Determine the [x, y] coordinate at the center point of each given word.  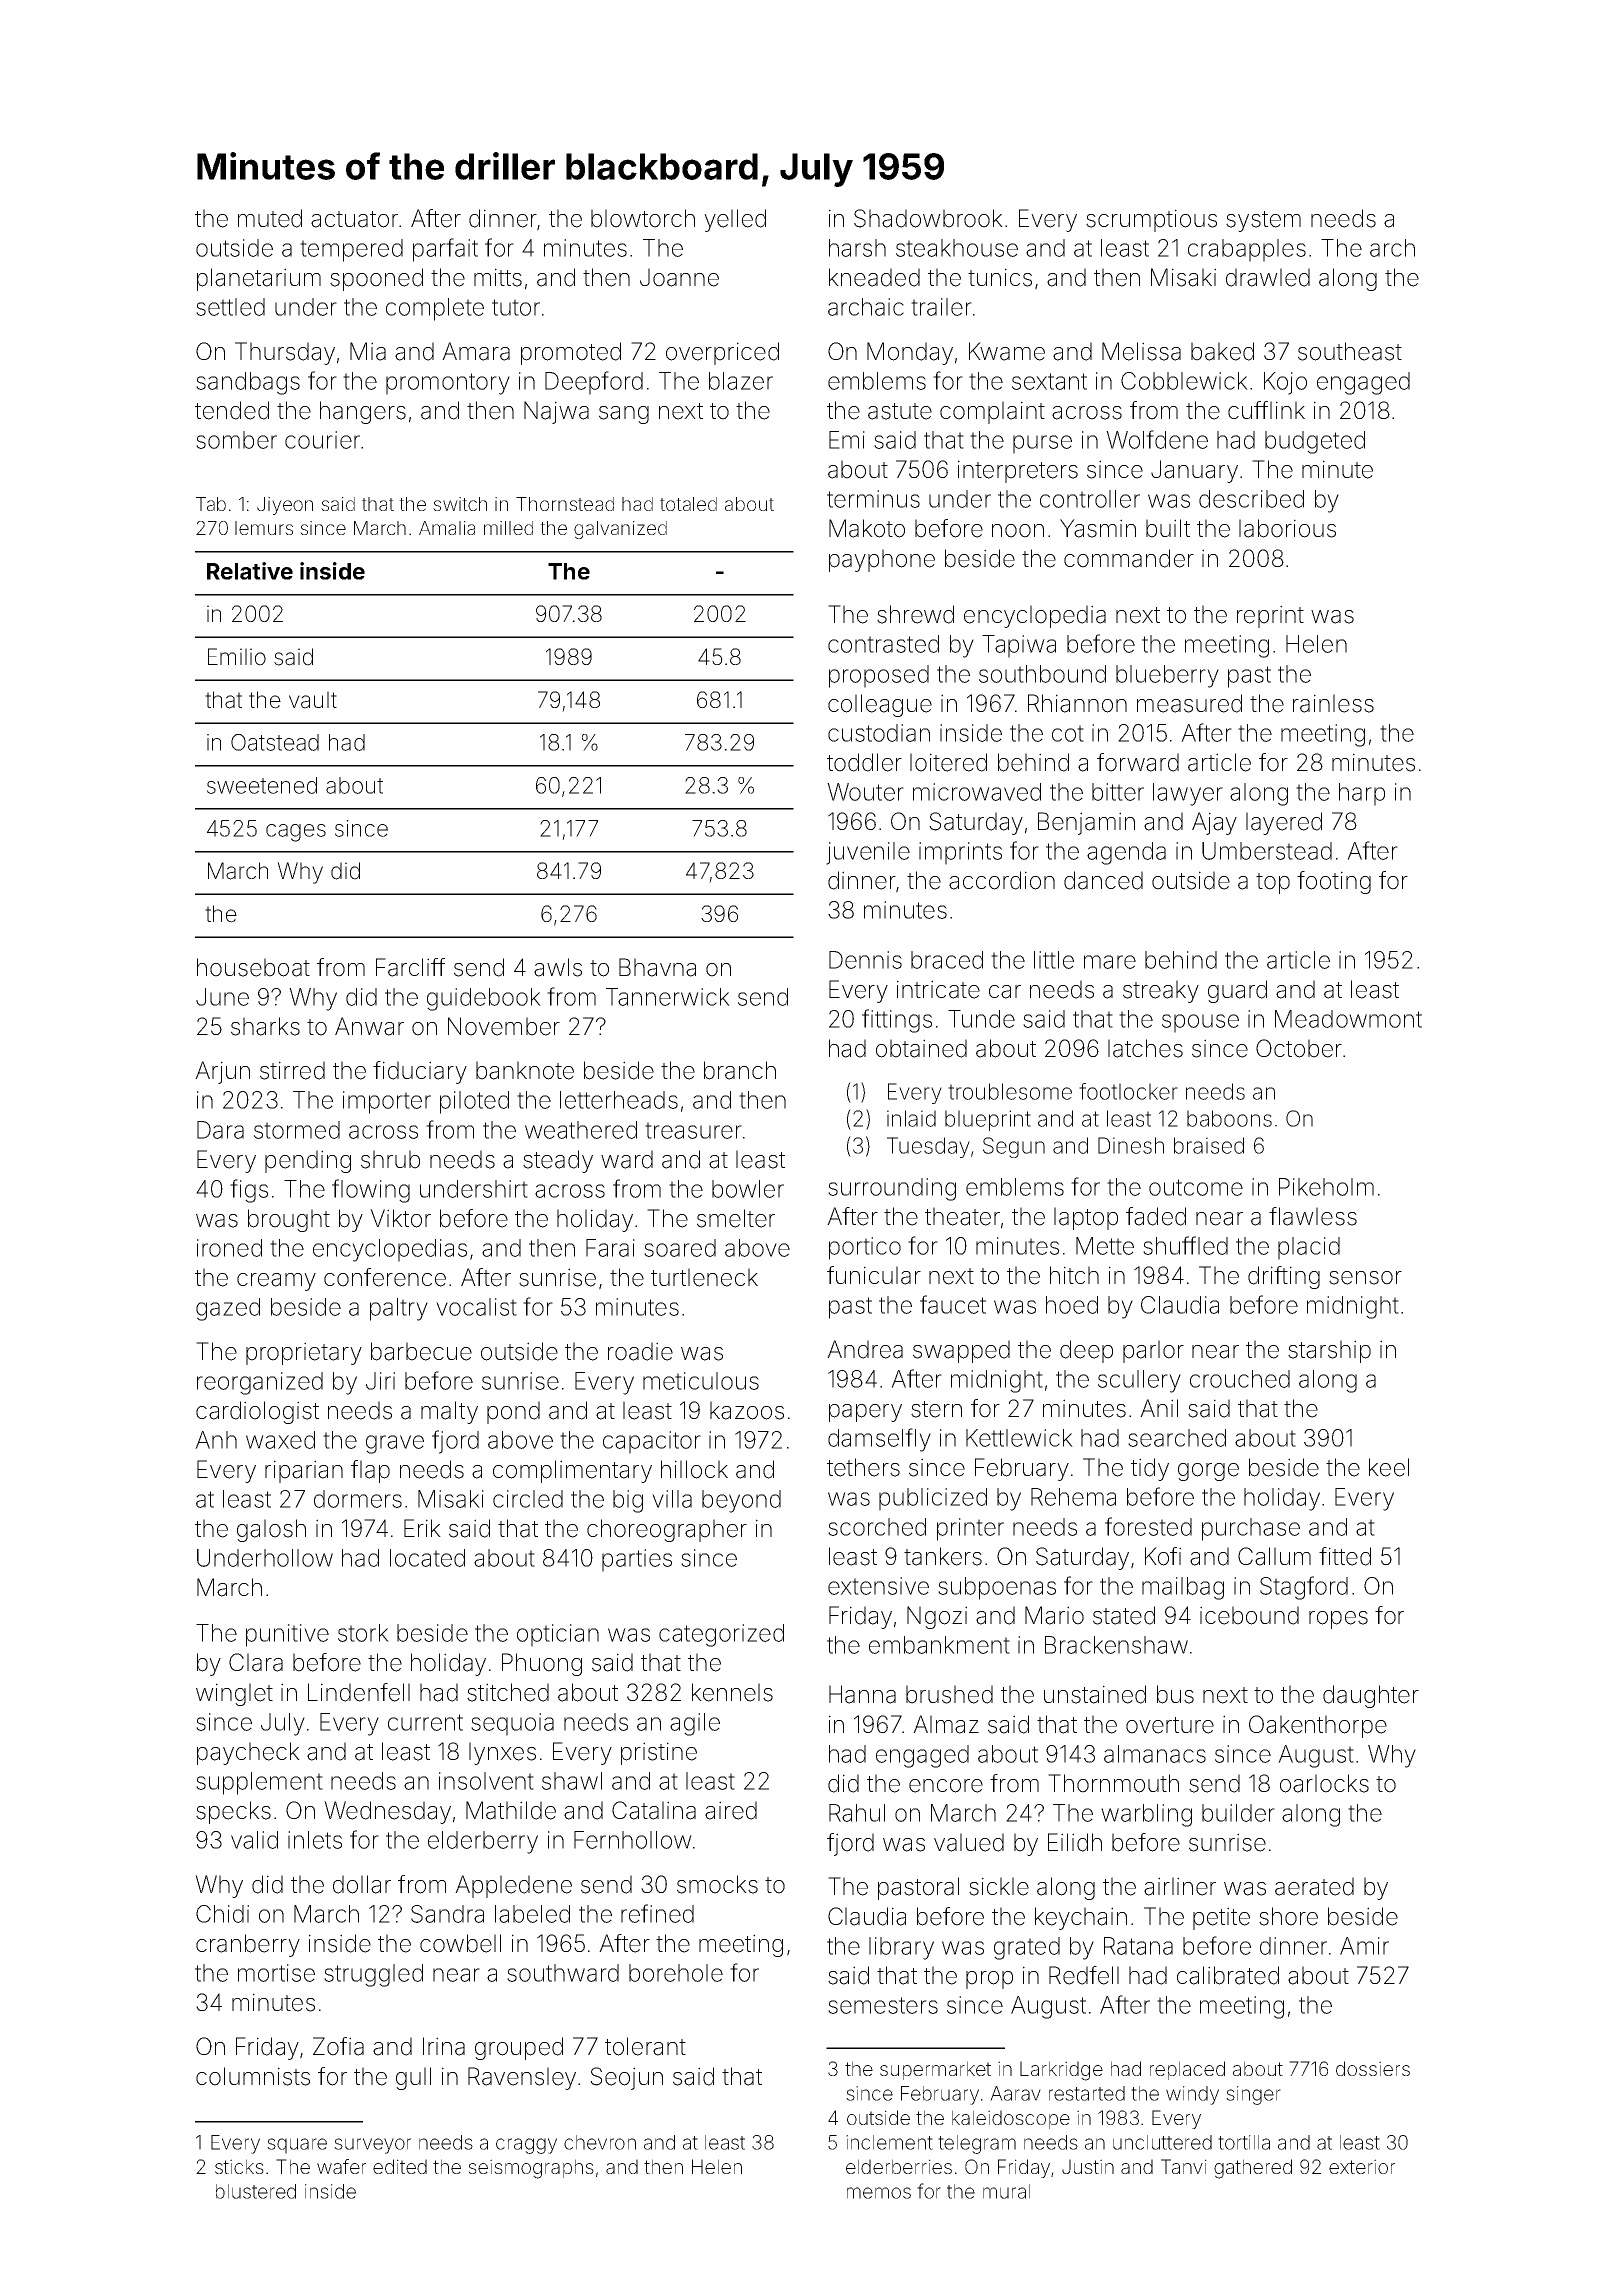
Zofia [338, 2046]
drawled [1268, 277]
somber [236, 440]
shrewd [915, 614]
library [901, 1948]
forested [1148, 1526]
